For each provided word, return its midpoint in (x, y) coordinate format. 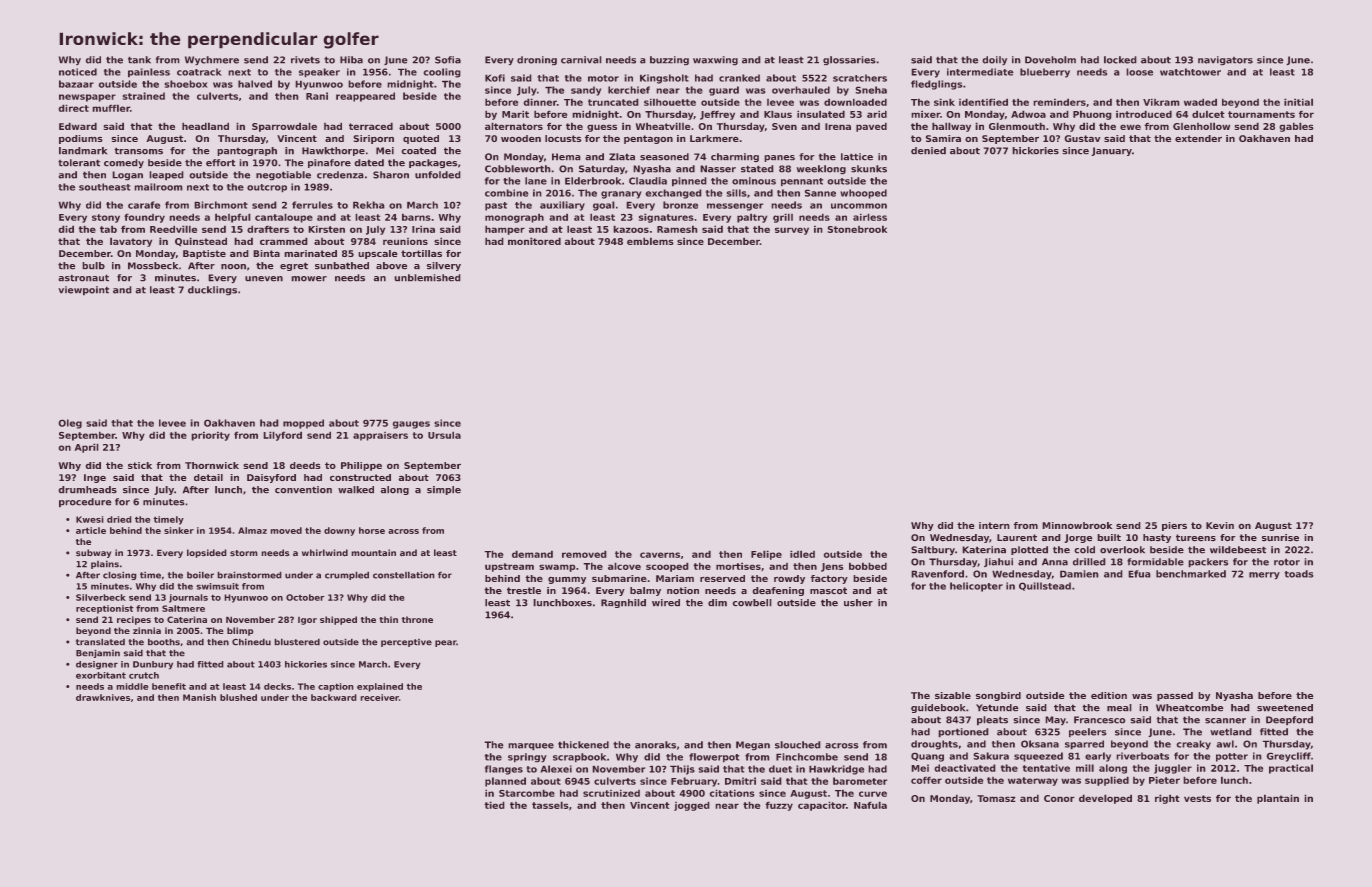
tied (494, 805)
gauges (411, 425)
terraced (371, 126)
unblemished (427, 278)
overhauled (801, 90)
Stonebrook (857, 229)
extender (1198, 138)
